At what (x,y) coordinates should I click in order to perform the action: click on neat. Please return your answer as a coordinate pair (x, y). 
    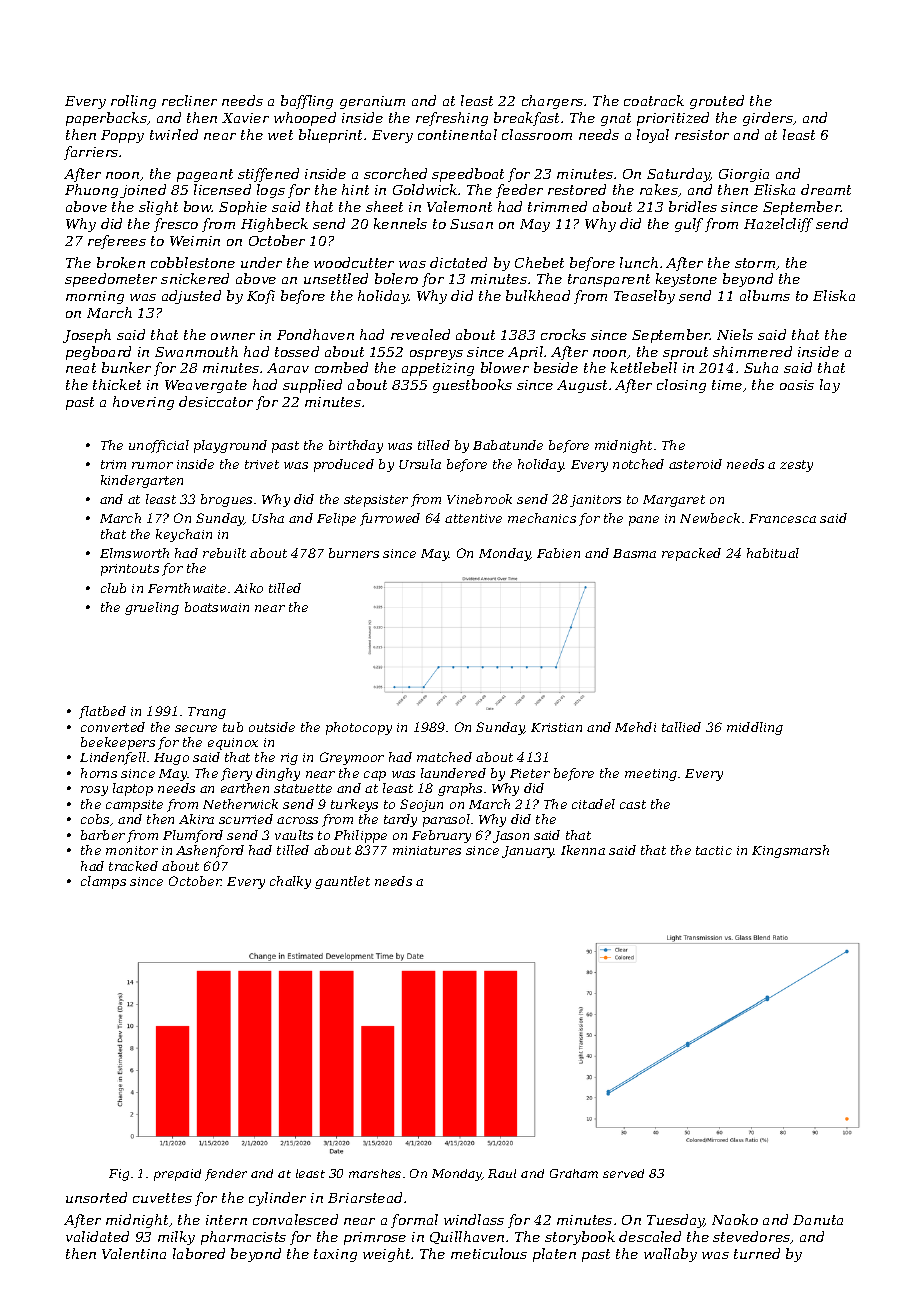
    Looking at the image, I should click on (81, 368).
